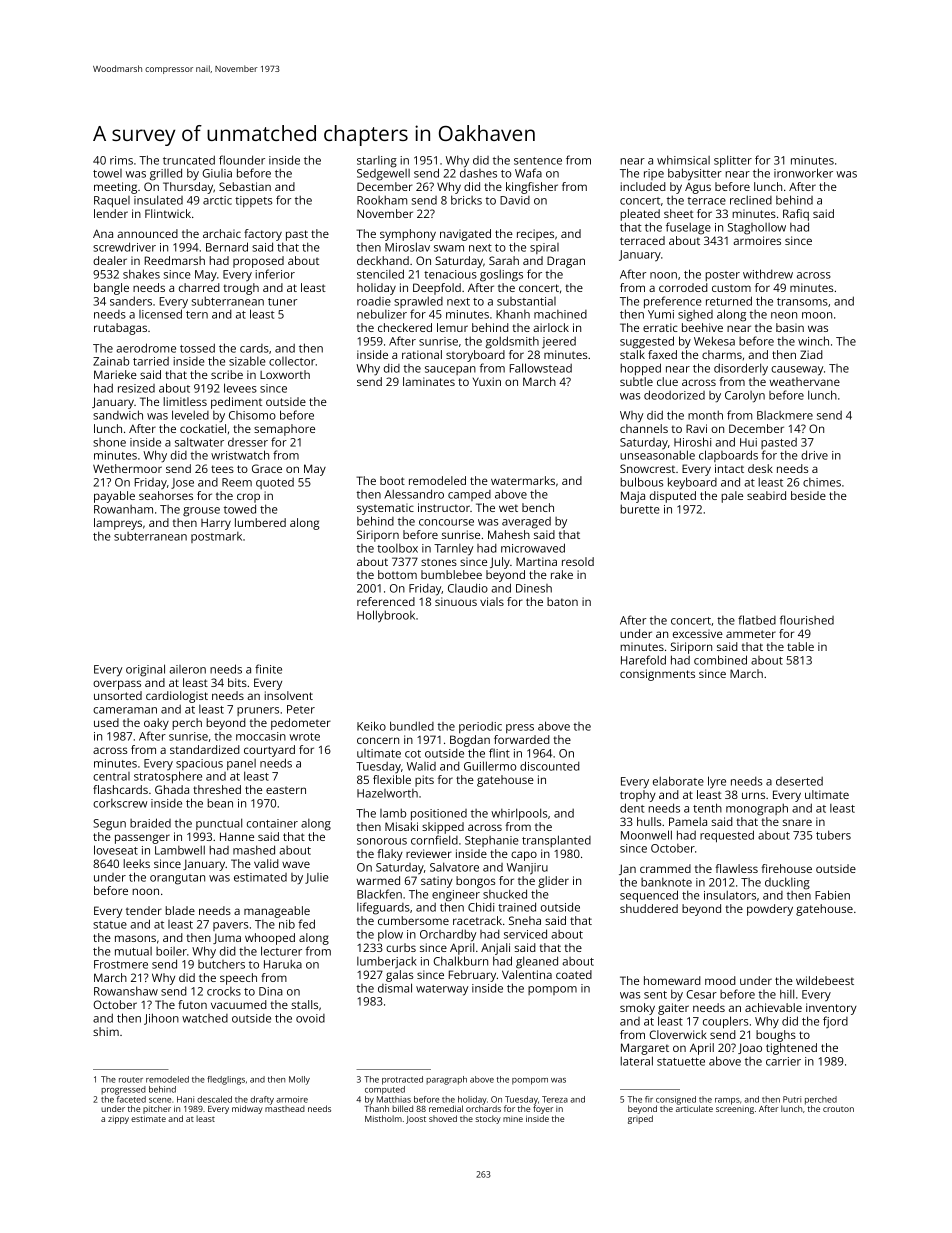 The image size is (952, 1233). Describe the element at coordinates (785, 415) in the page. I see `Blackmere` at that location.
